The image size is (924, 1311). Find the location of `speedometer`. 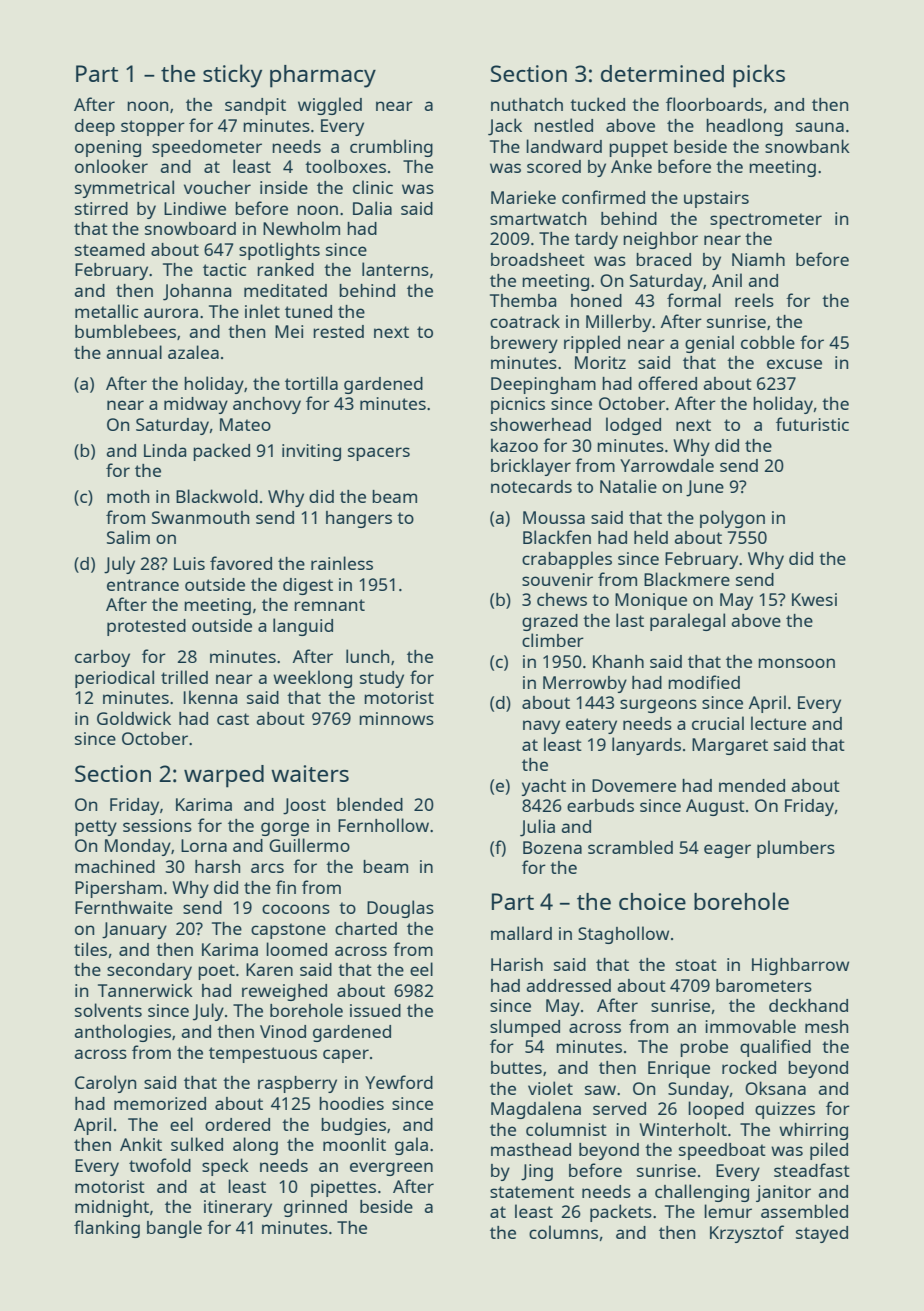

speedometer is located at coordinates (207, 148).
